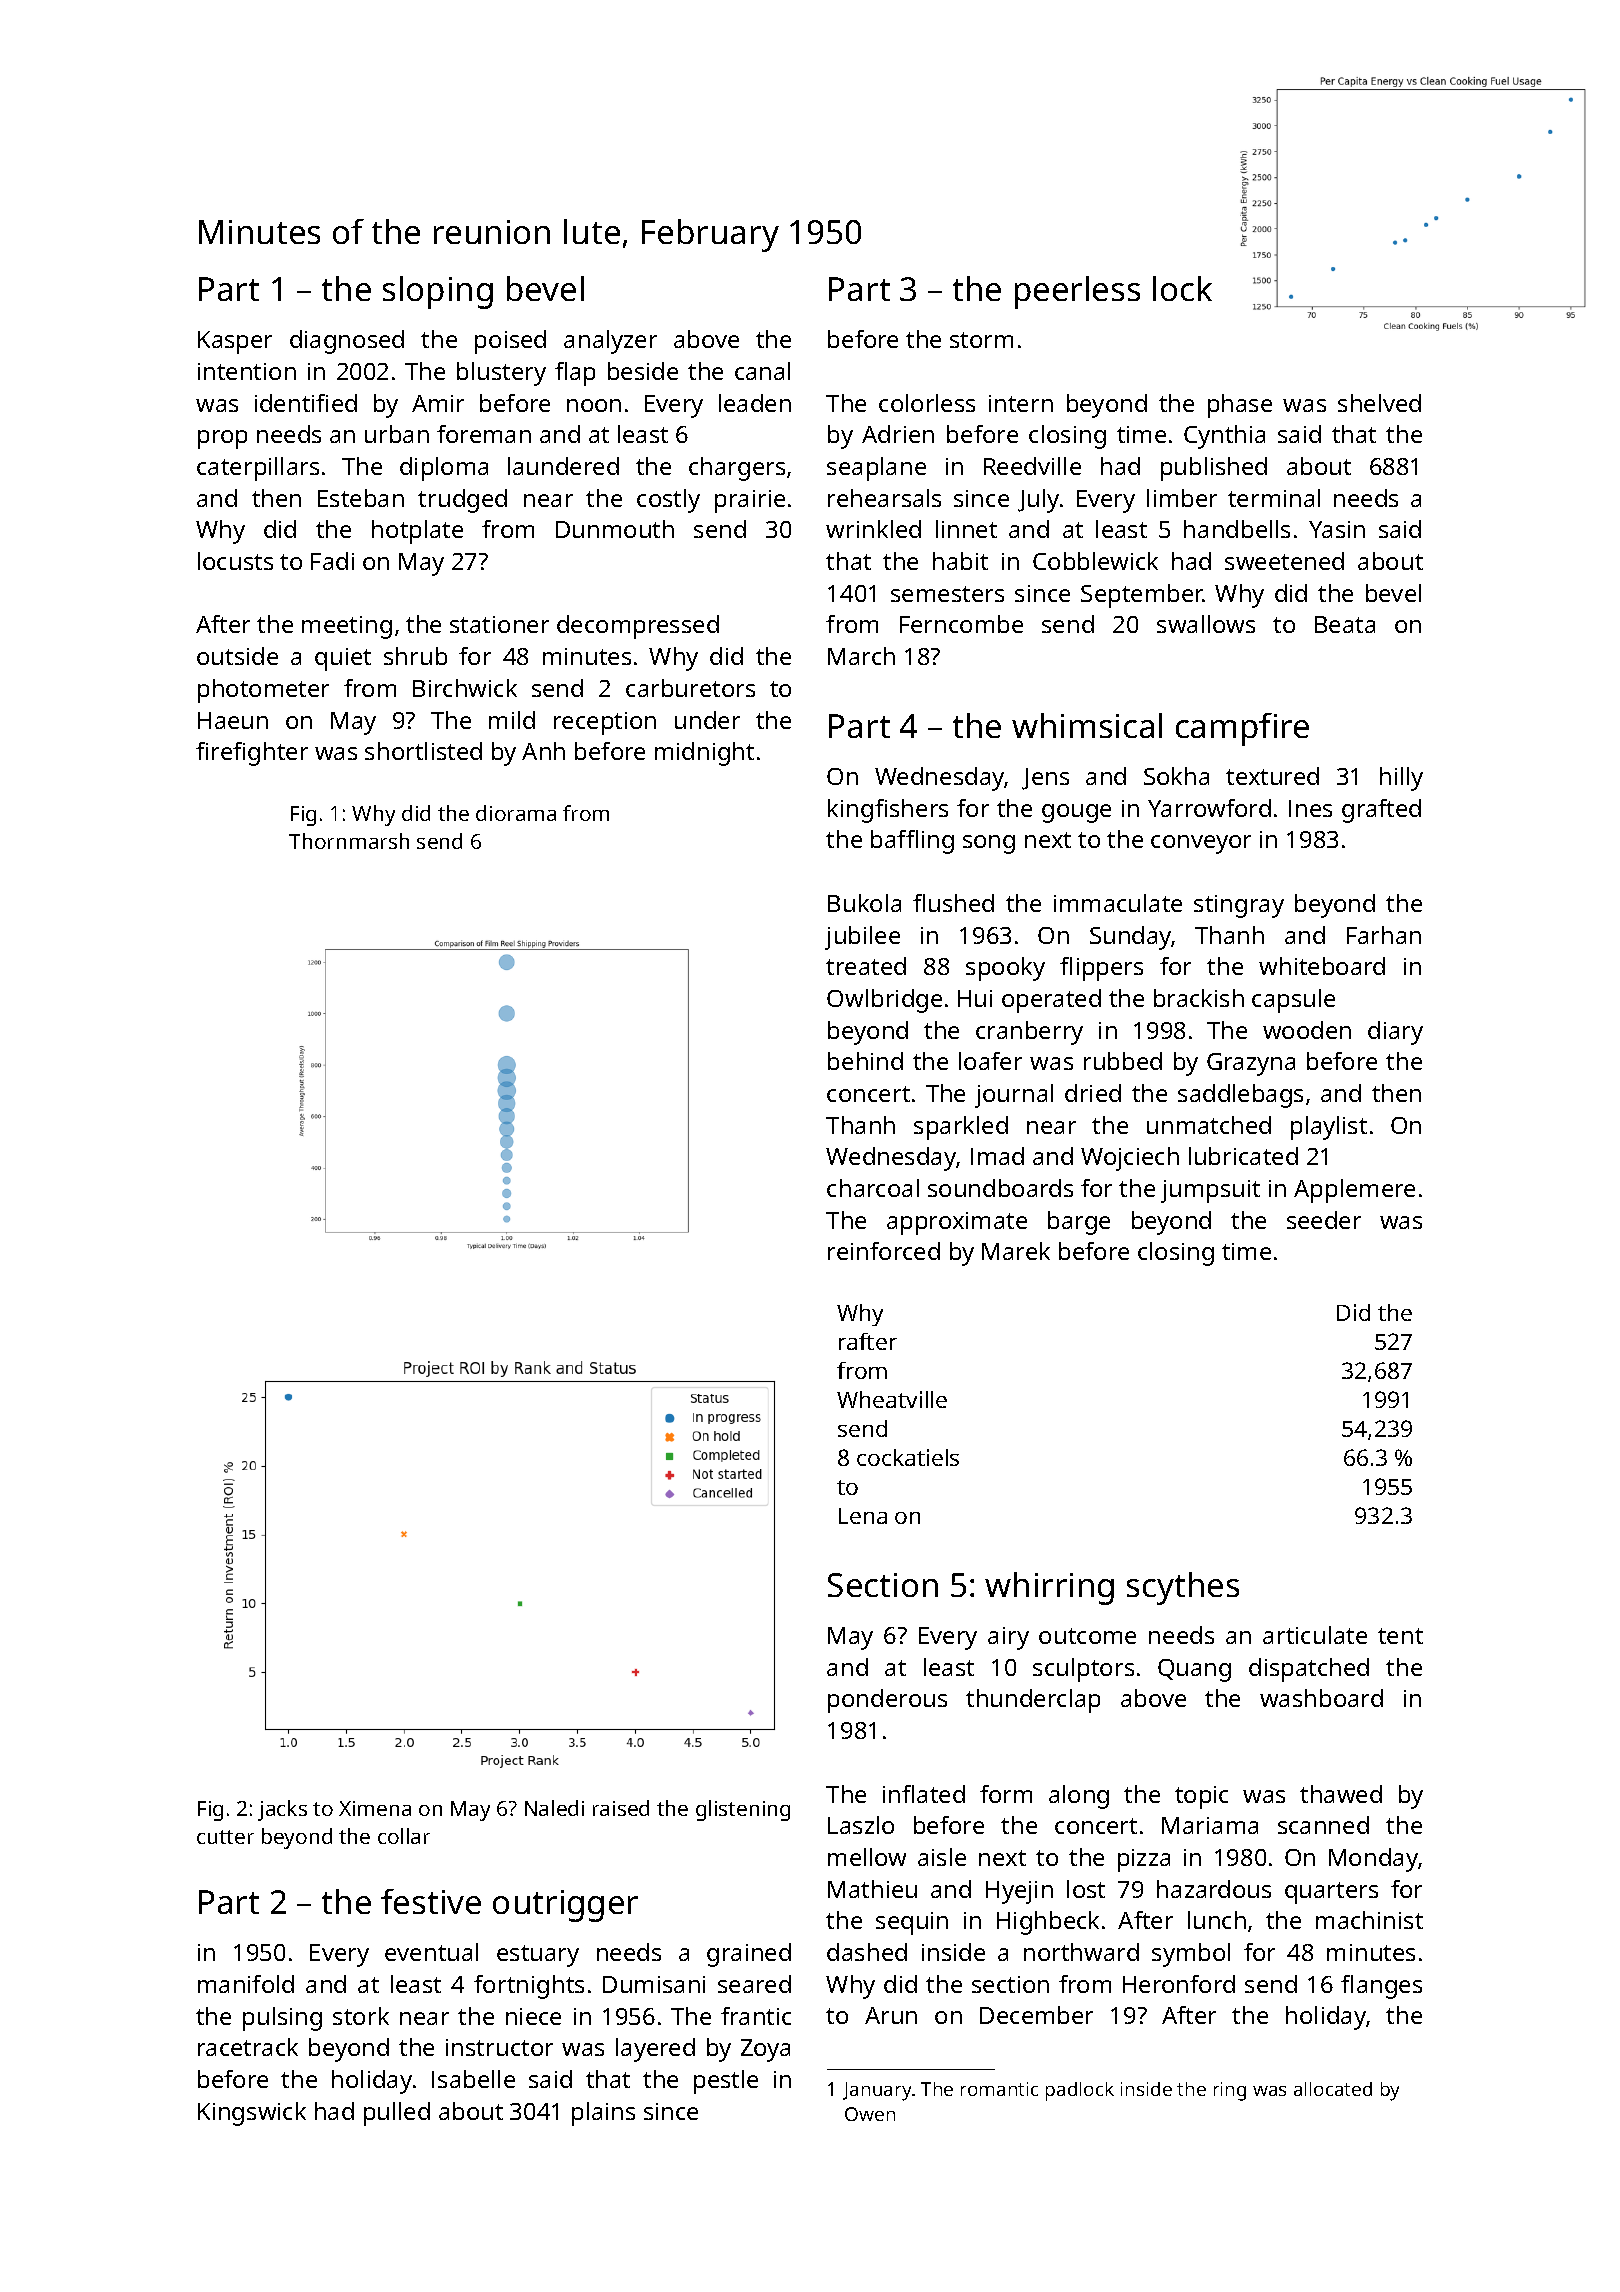 The image size is (1620, 2292). What do you see at coordinates (349, 841) in the image?
I see `Thornmarsh` at bounding box center [349, 841].
